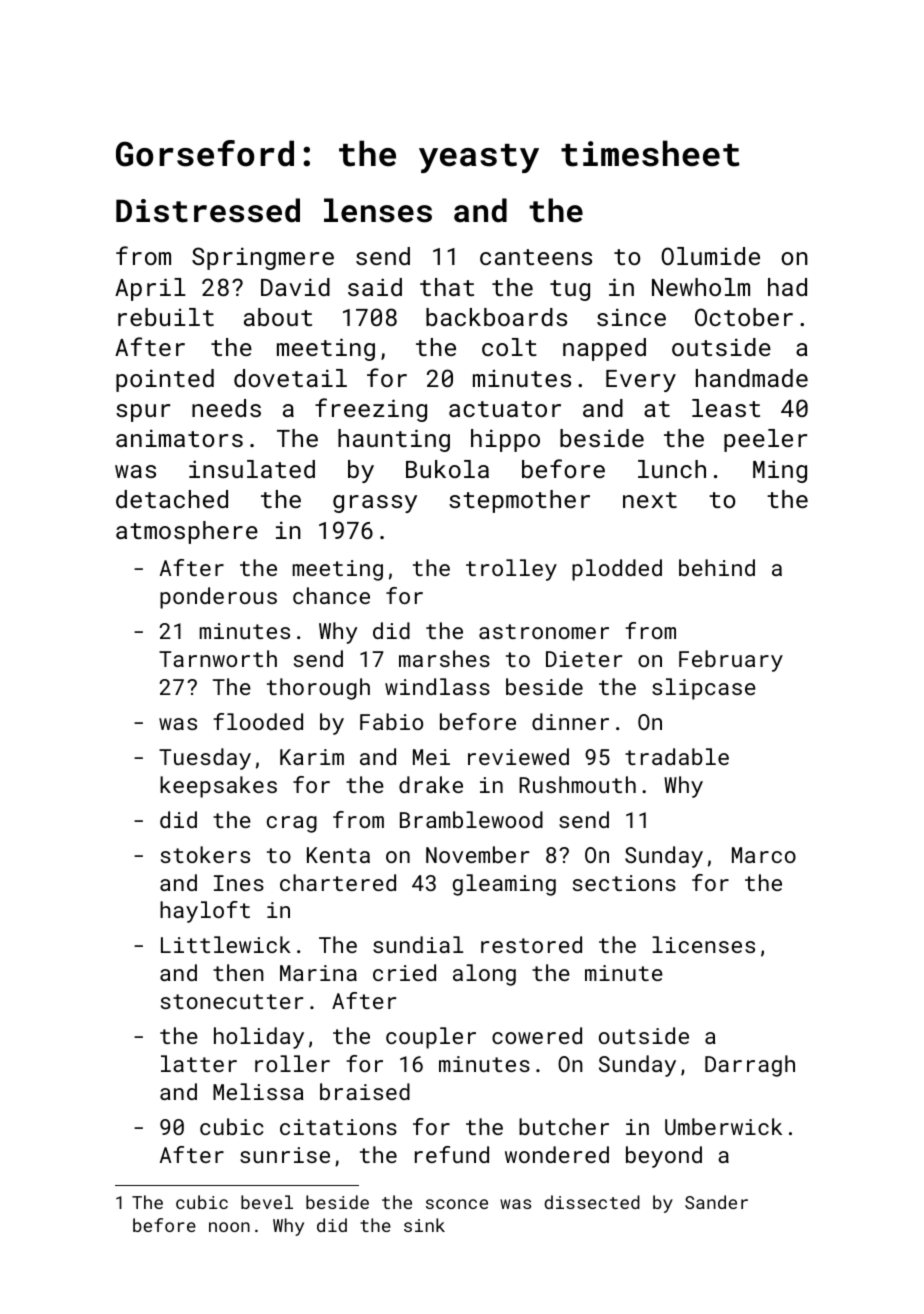 Image resolution: width=924 pixels, height=1314 pixels. What do you see at coordinates (717, 567) in the screenshot?
I see `behind` at bounding box center [717, 567].
